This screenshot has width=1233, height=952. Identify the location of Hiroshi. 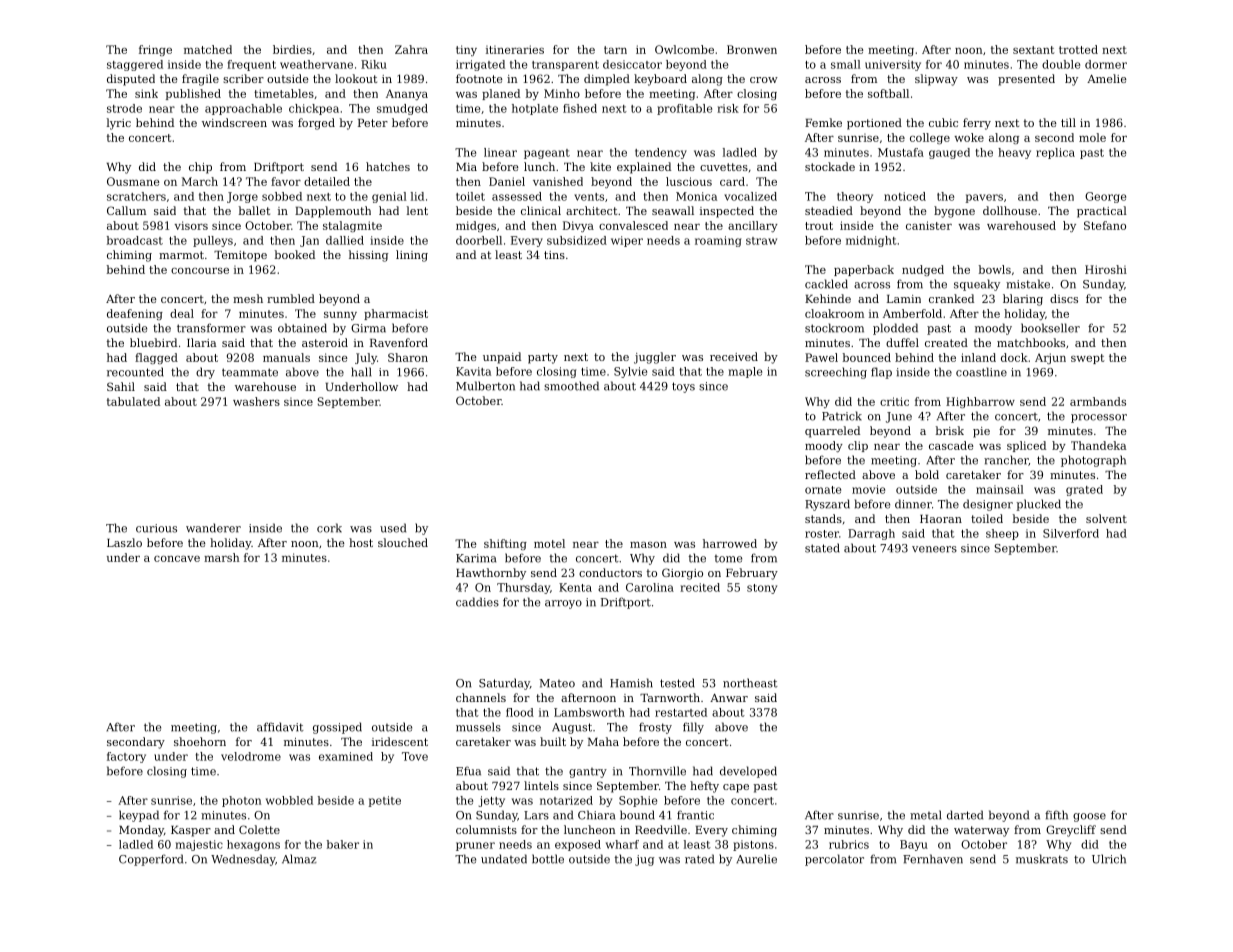
(1106, 269).
